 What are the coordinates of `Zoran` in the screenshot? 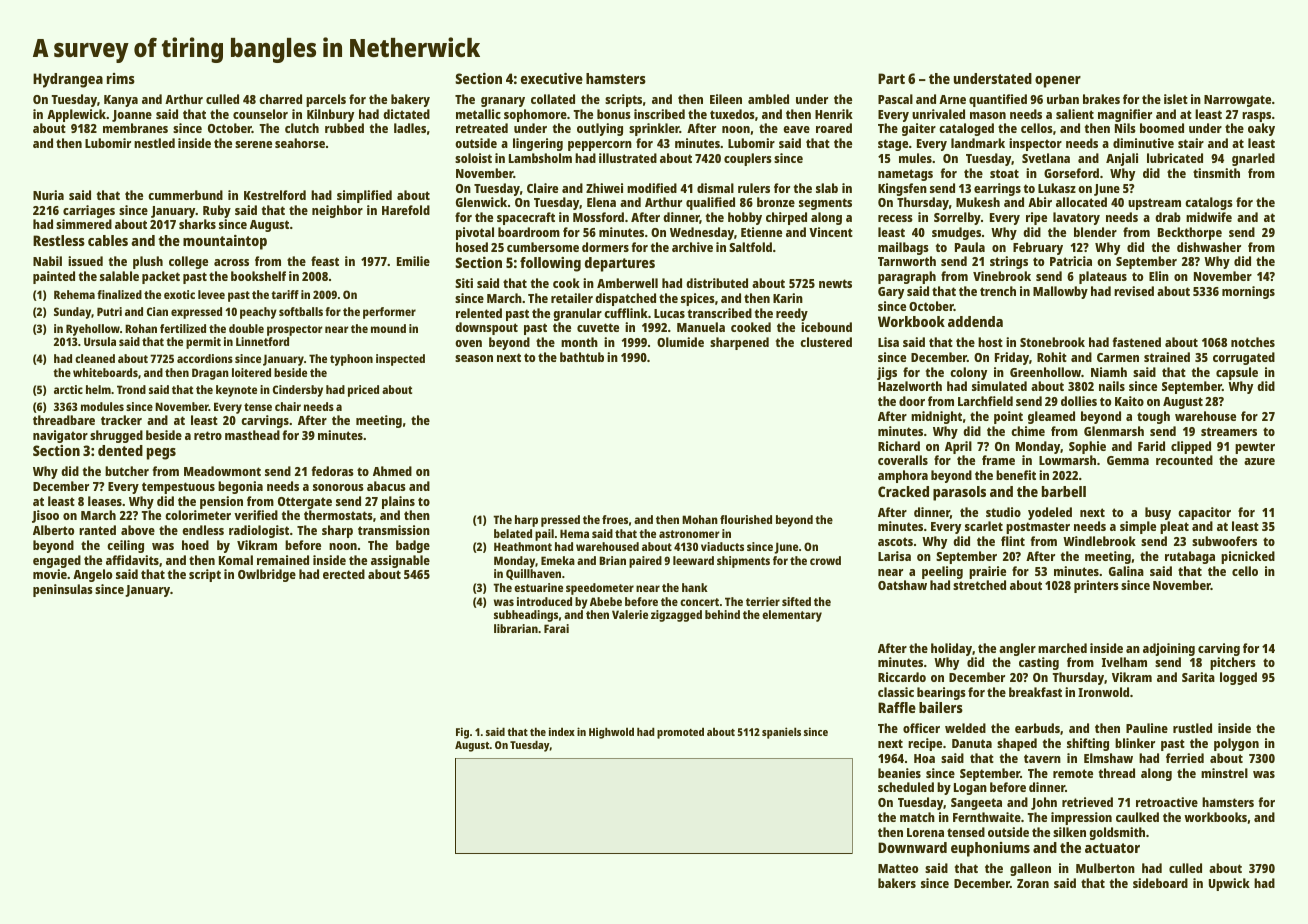 It's located at (1033, 883).
